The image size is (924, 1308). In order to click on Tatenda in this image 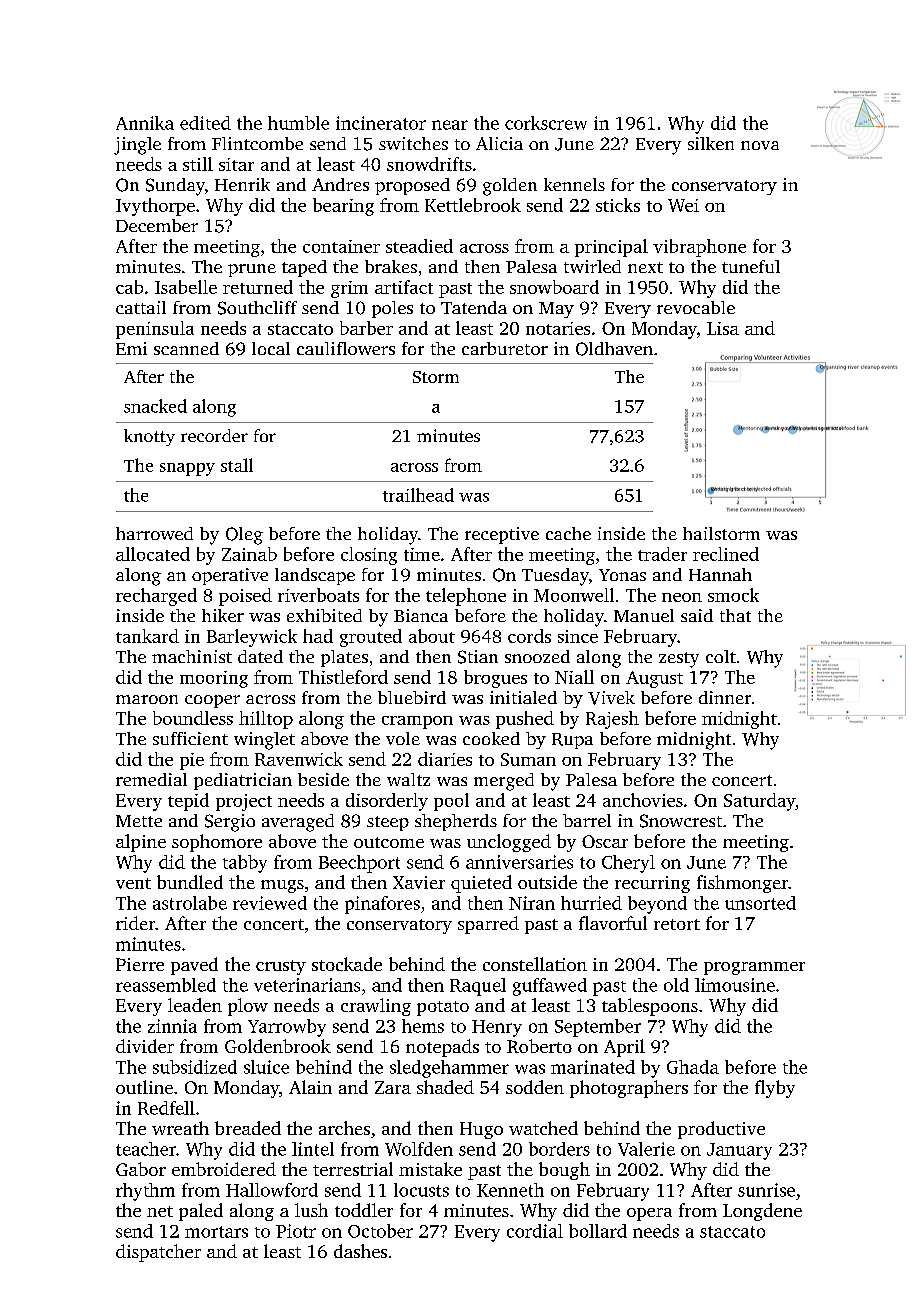, I will do `click(474, 307)`.
